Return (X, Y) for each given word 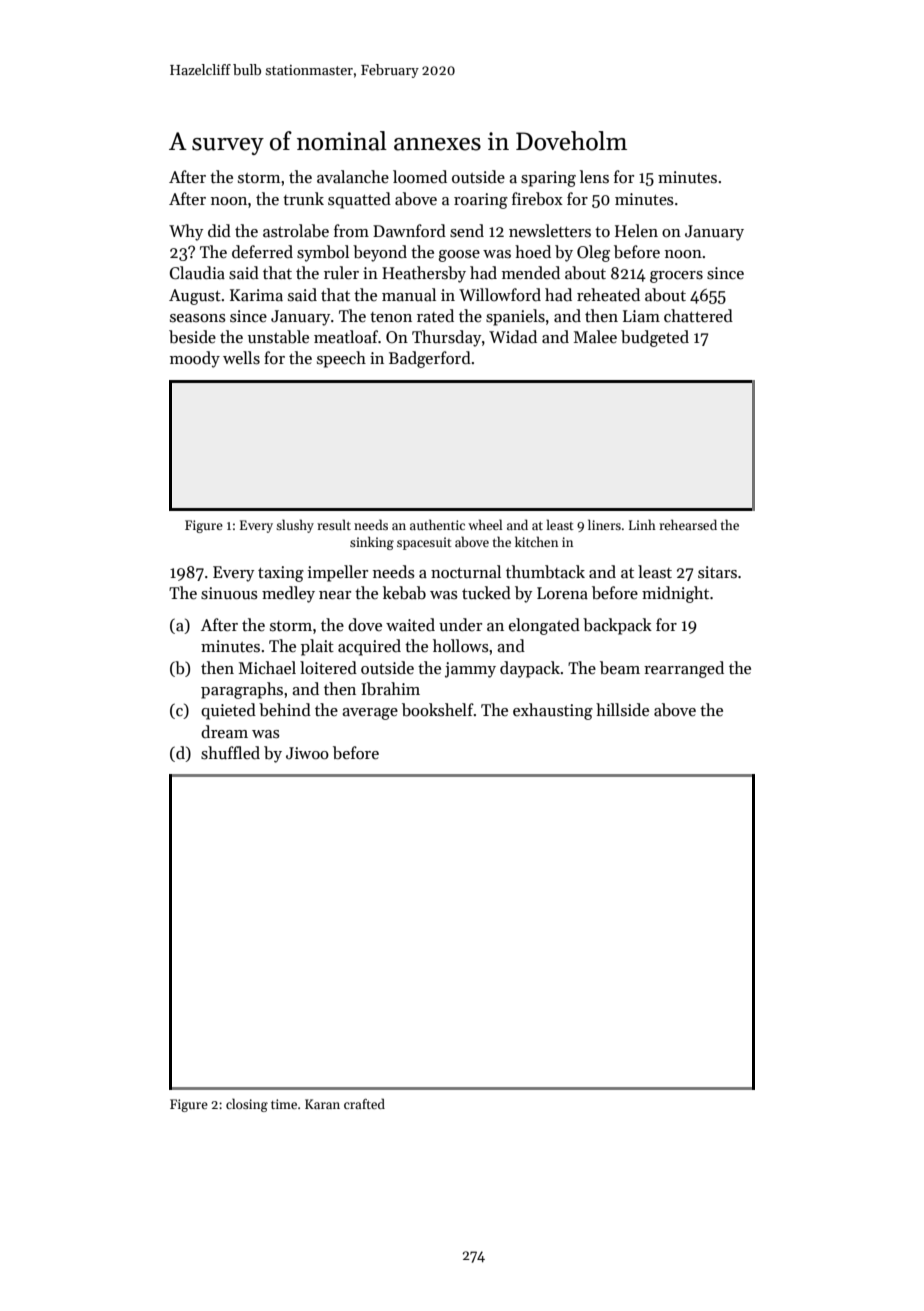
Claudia (197, 273)
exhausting (553, 711)
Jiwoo (307, 753)
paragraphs (242, 690)
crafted (364, 1103)
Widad (513, 337)
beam (620, 668)
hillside (622, 710)
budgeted (655, 338)
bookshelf (438, 710)
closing (247, 1105)
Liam (641, 316)
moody (195, 359)
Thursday (447, 338)
